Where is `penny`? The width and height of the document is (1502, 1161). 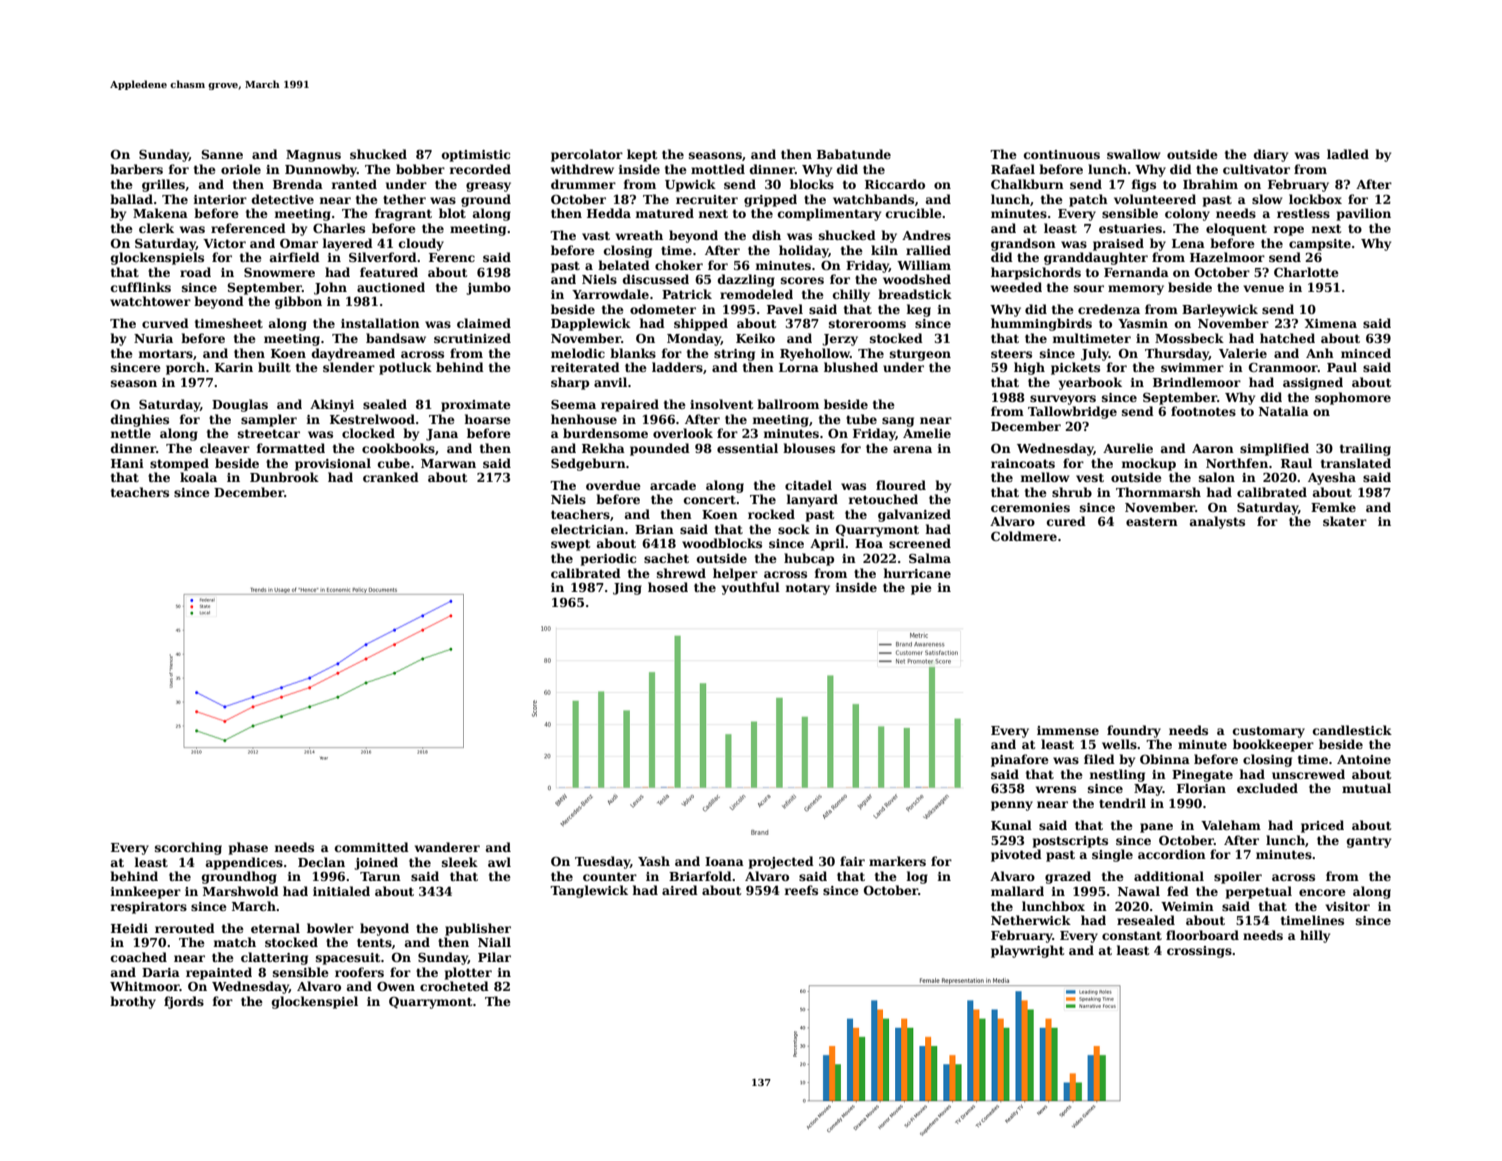 penny is located at coordinates (1012, 806).
